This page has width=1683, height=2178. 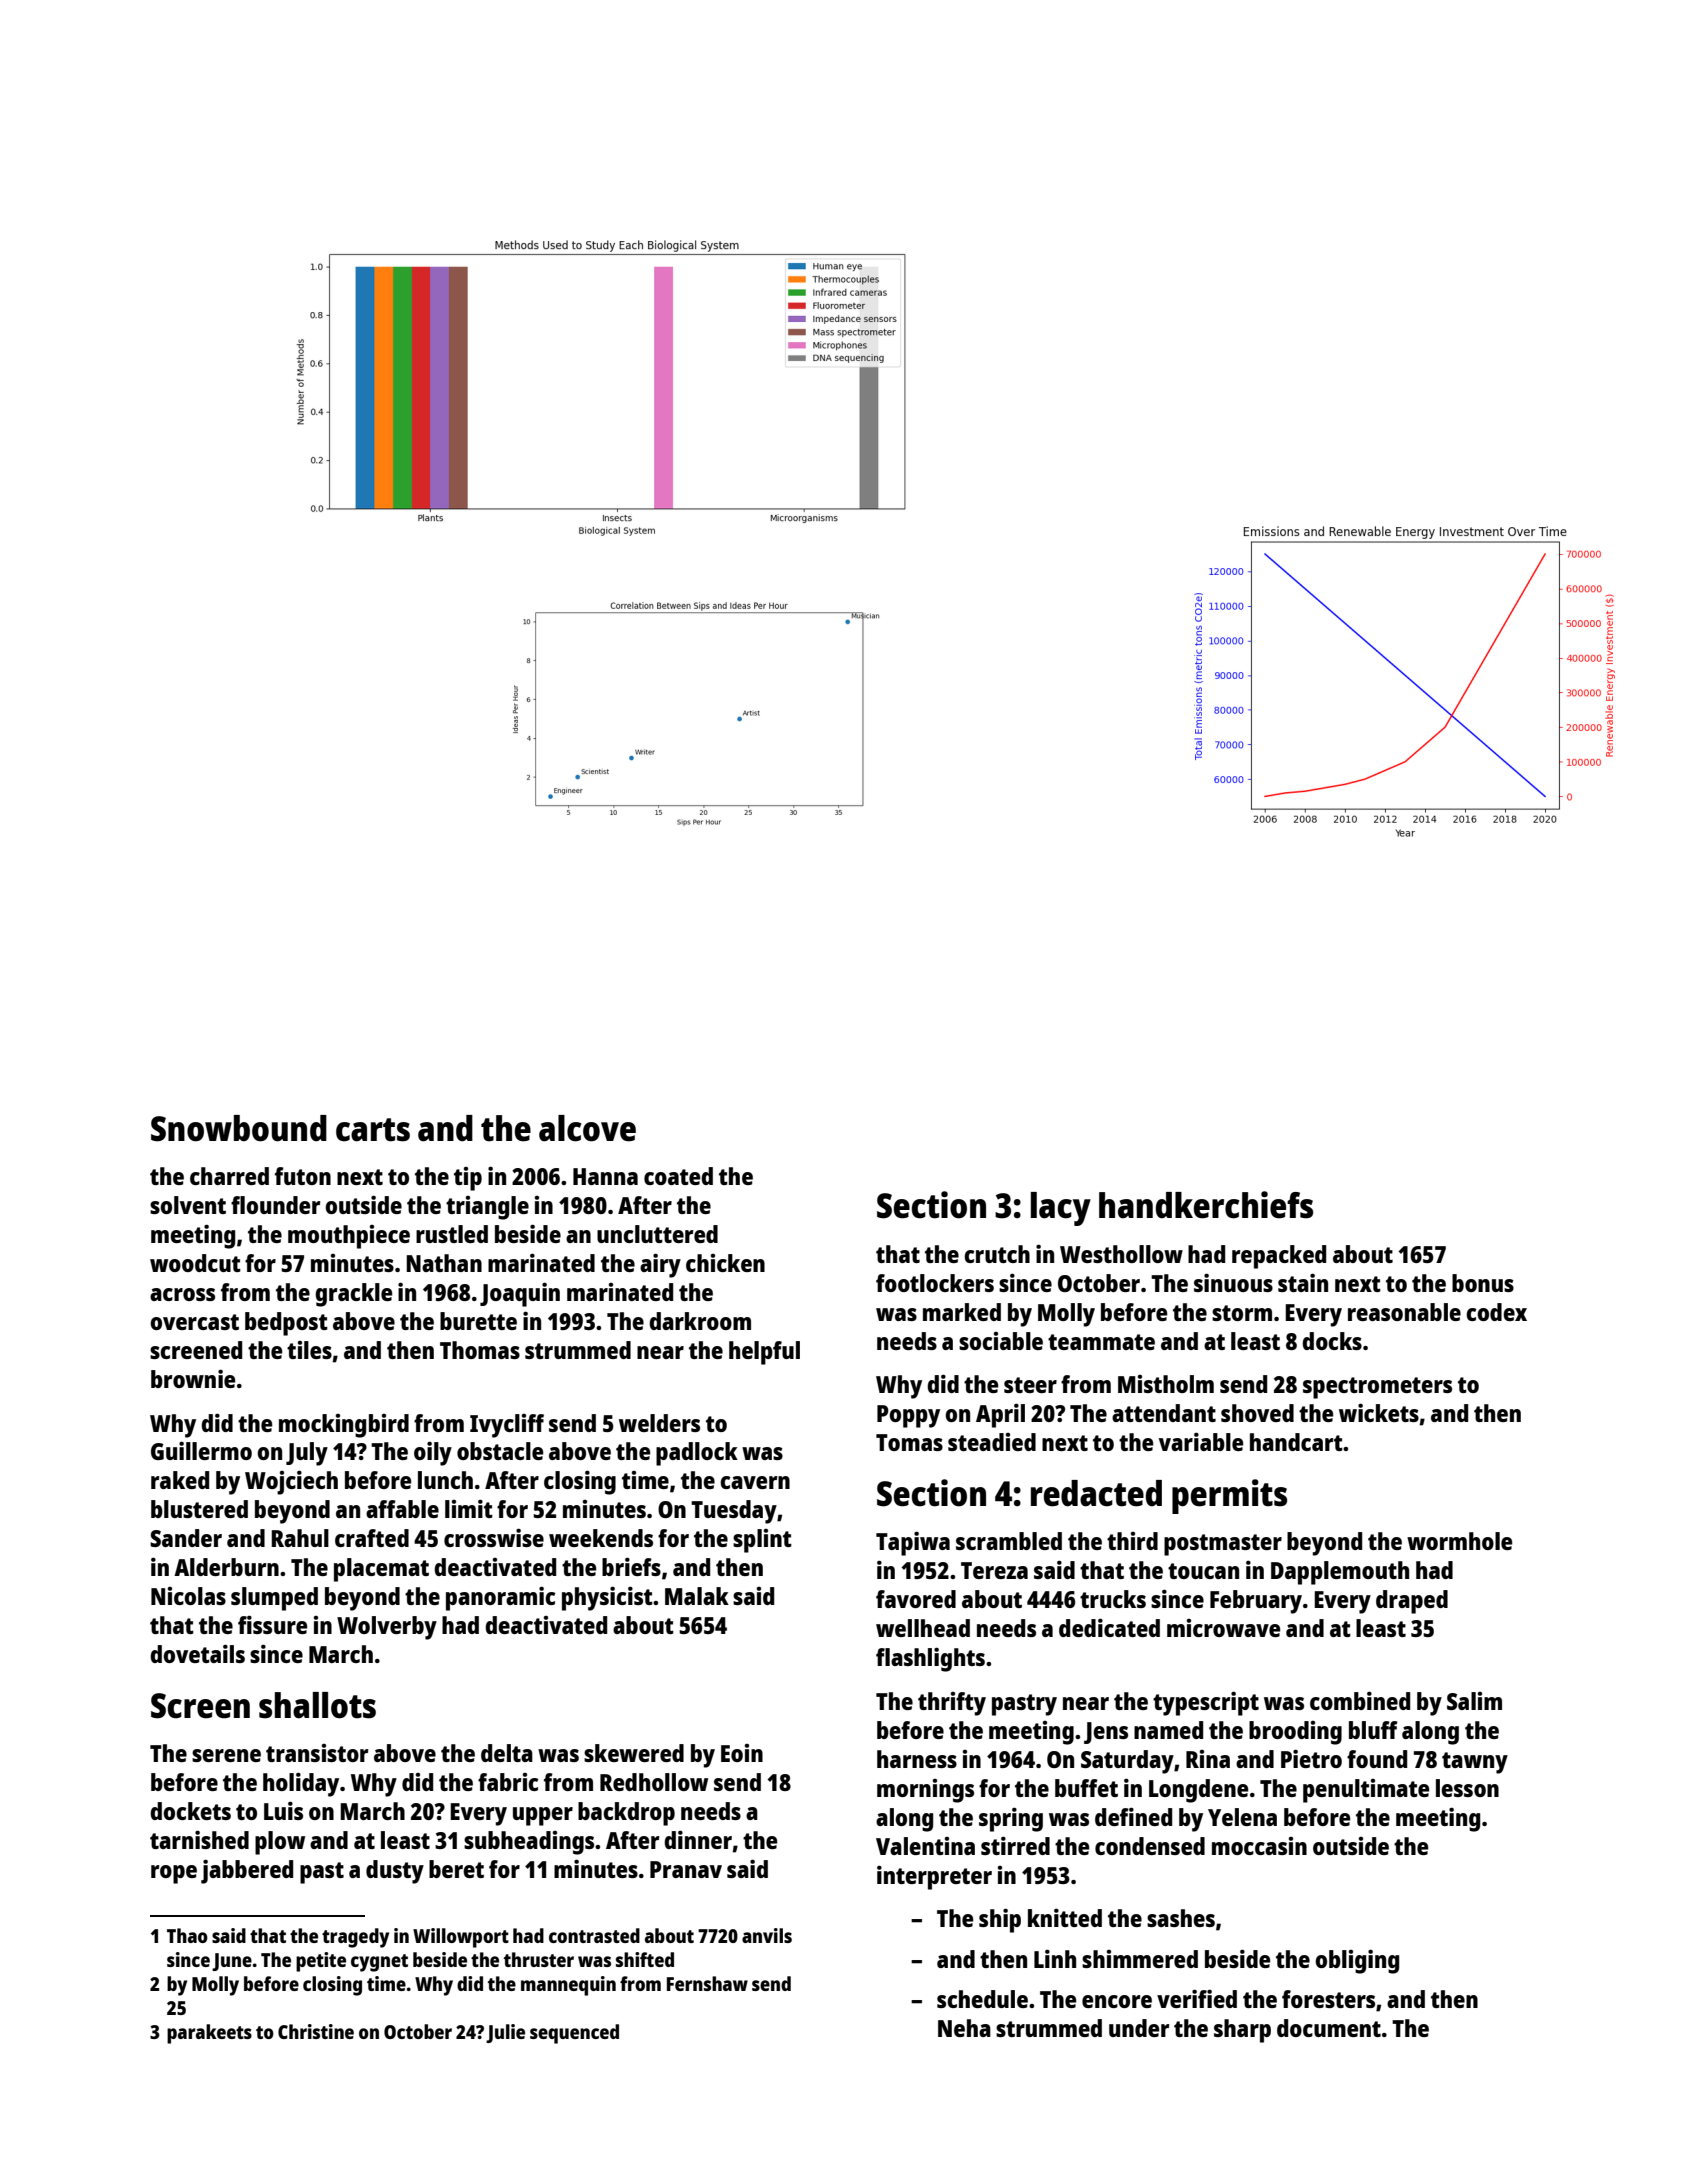 I want to click on Snowbound, so click(x=239, y=1128).
